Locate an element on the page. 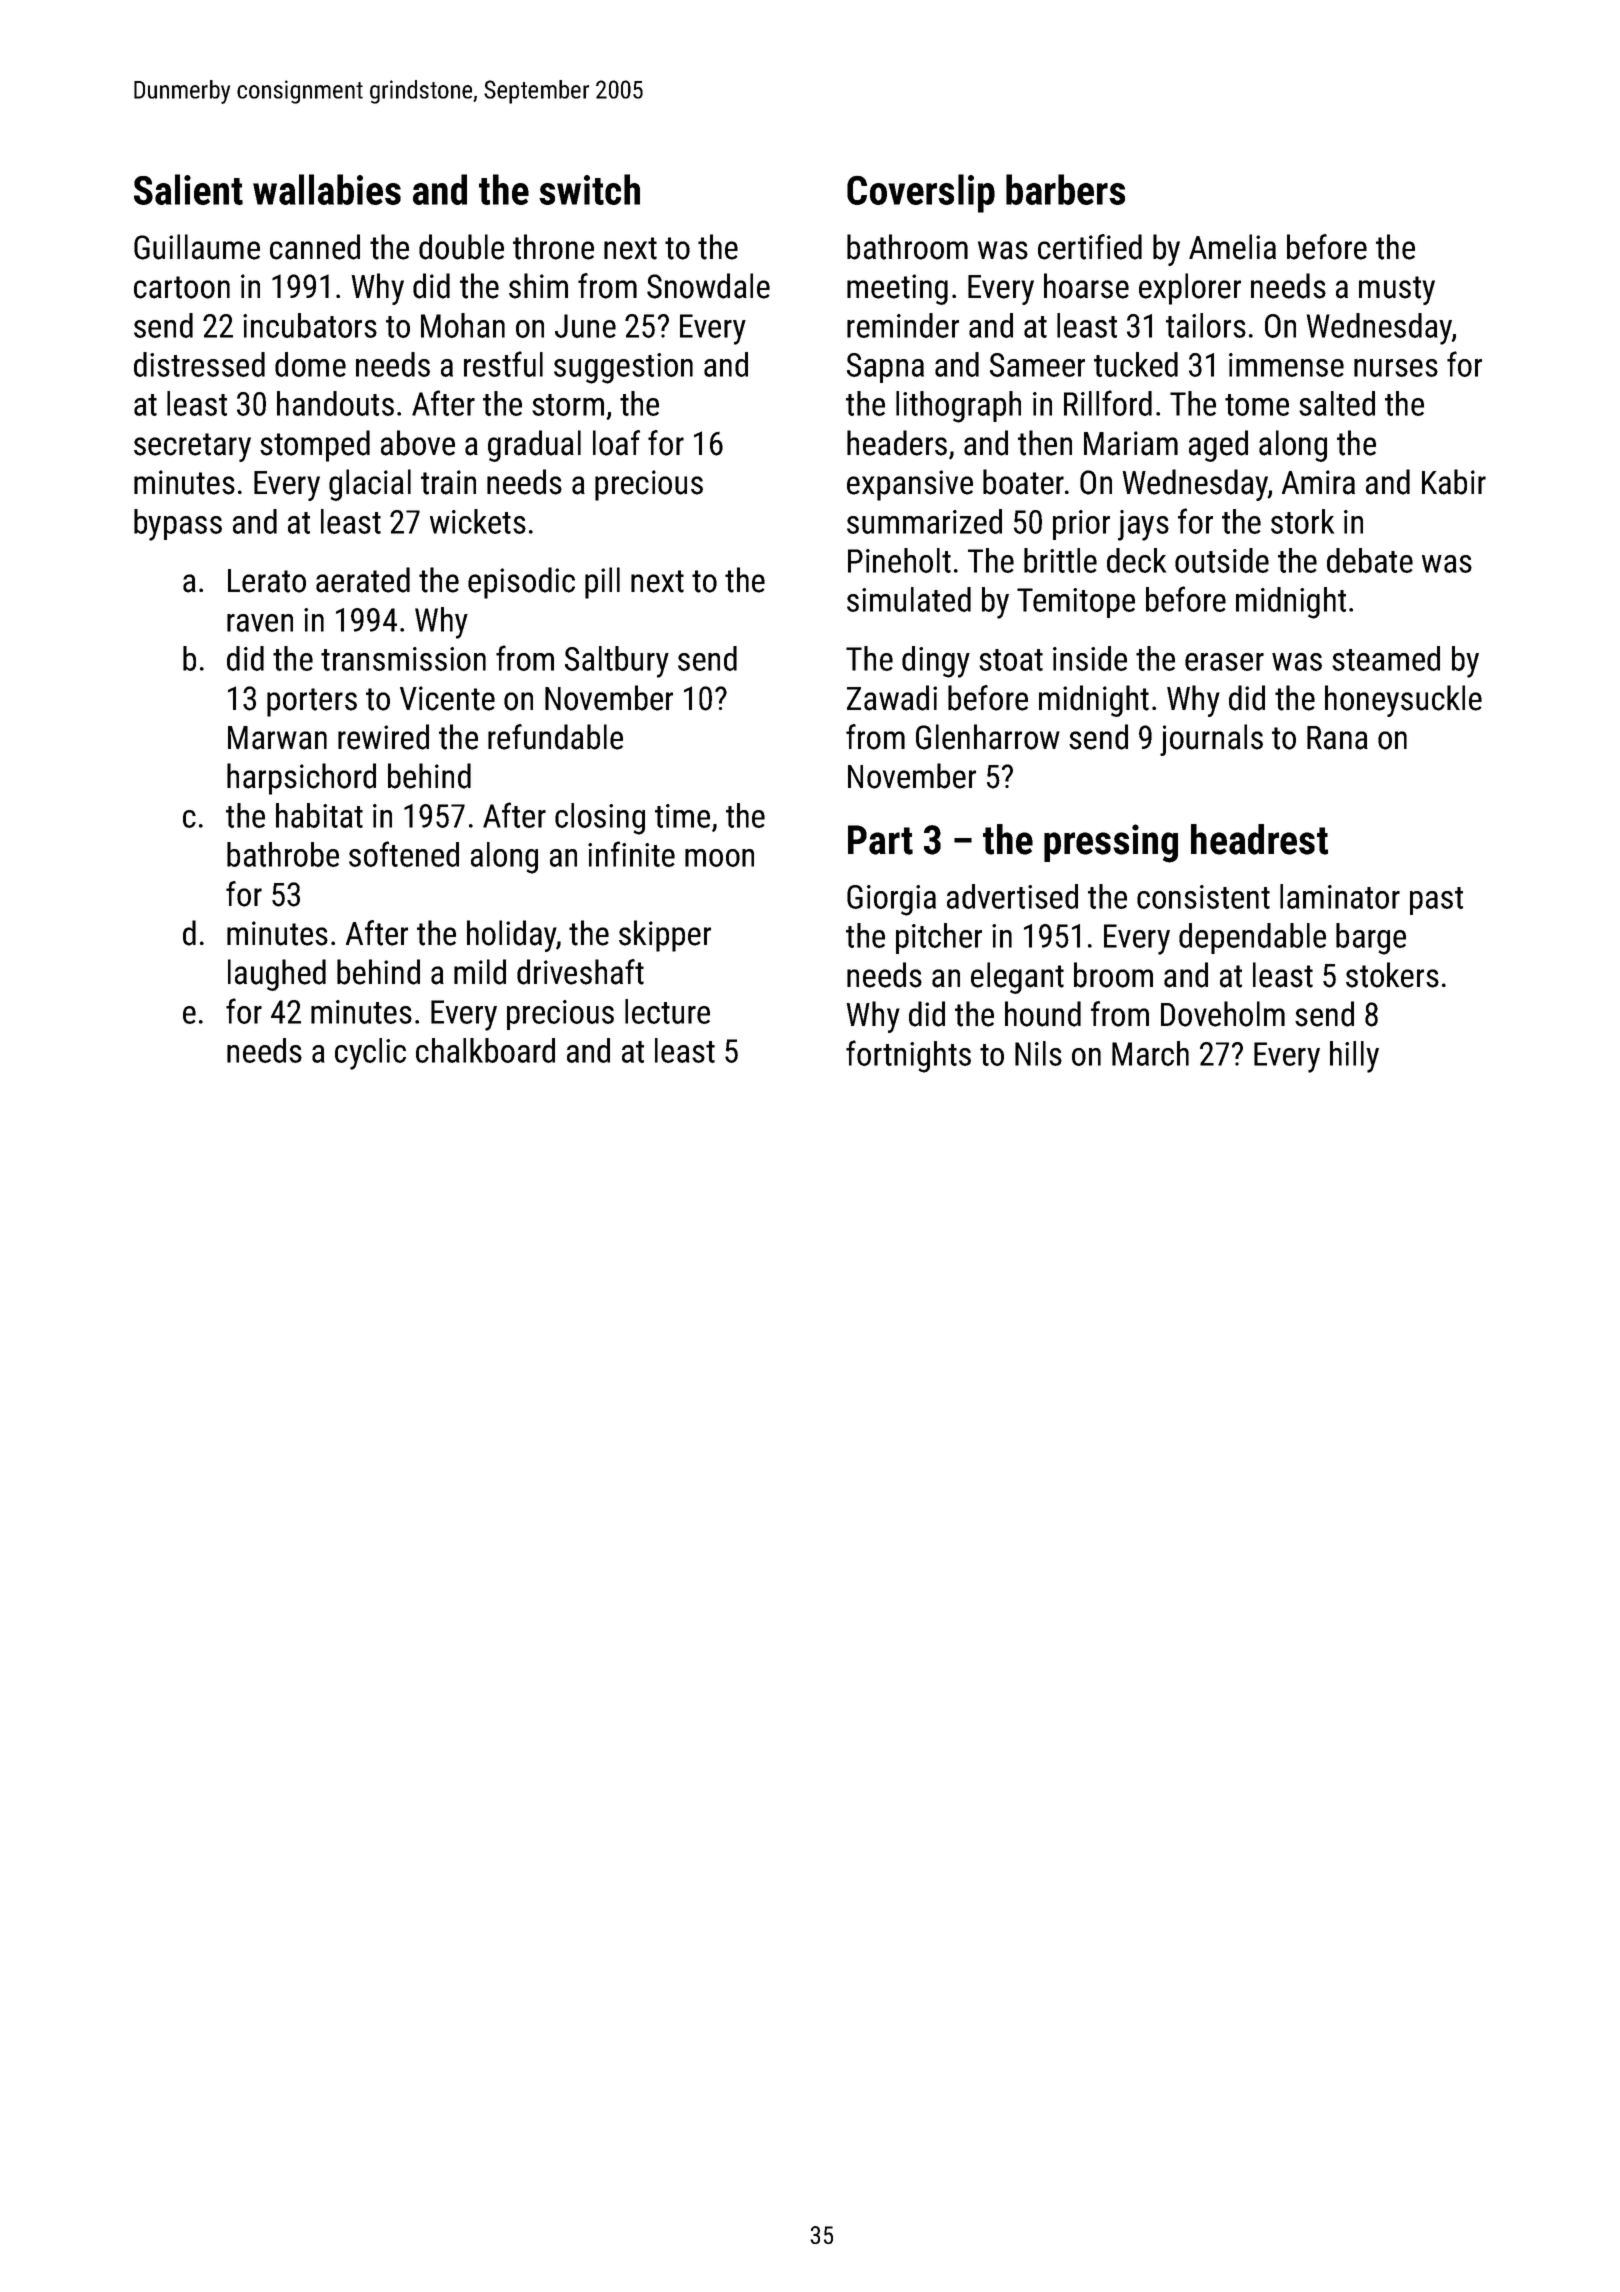  Amelia is located at coordinates (1232, 247).
